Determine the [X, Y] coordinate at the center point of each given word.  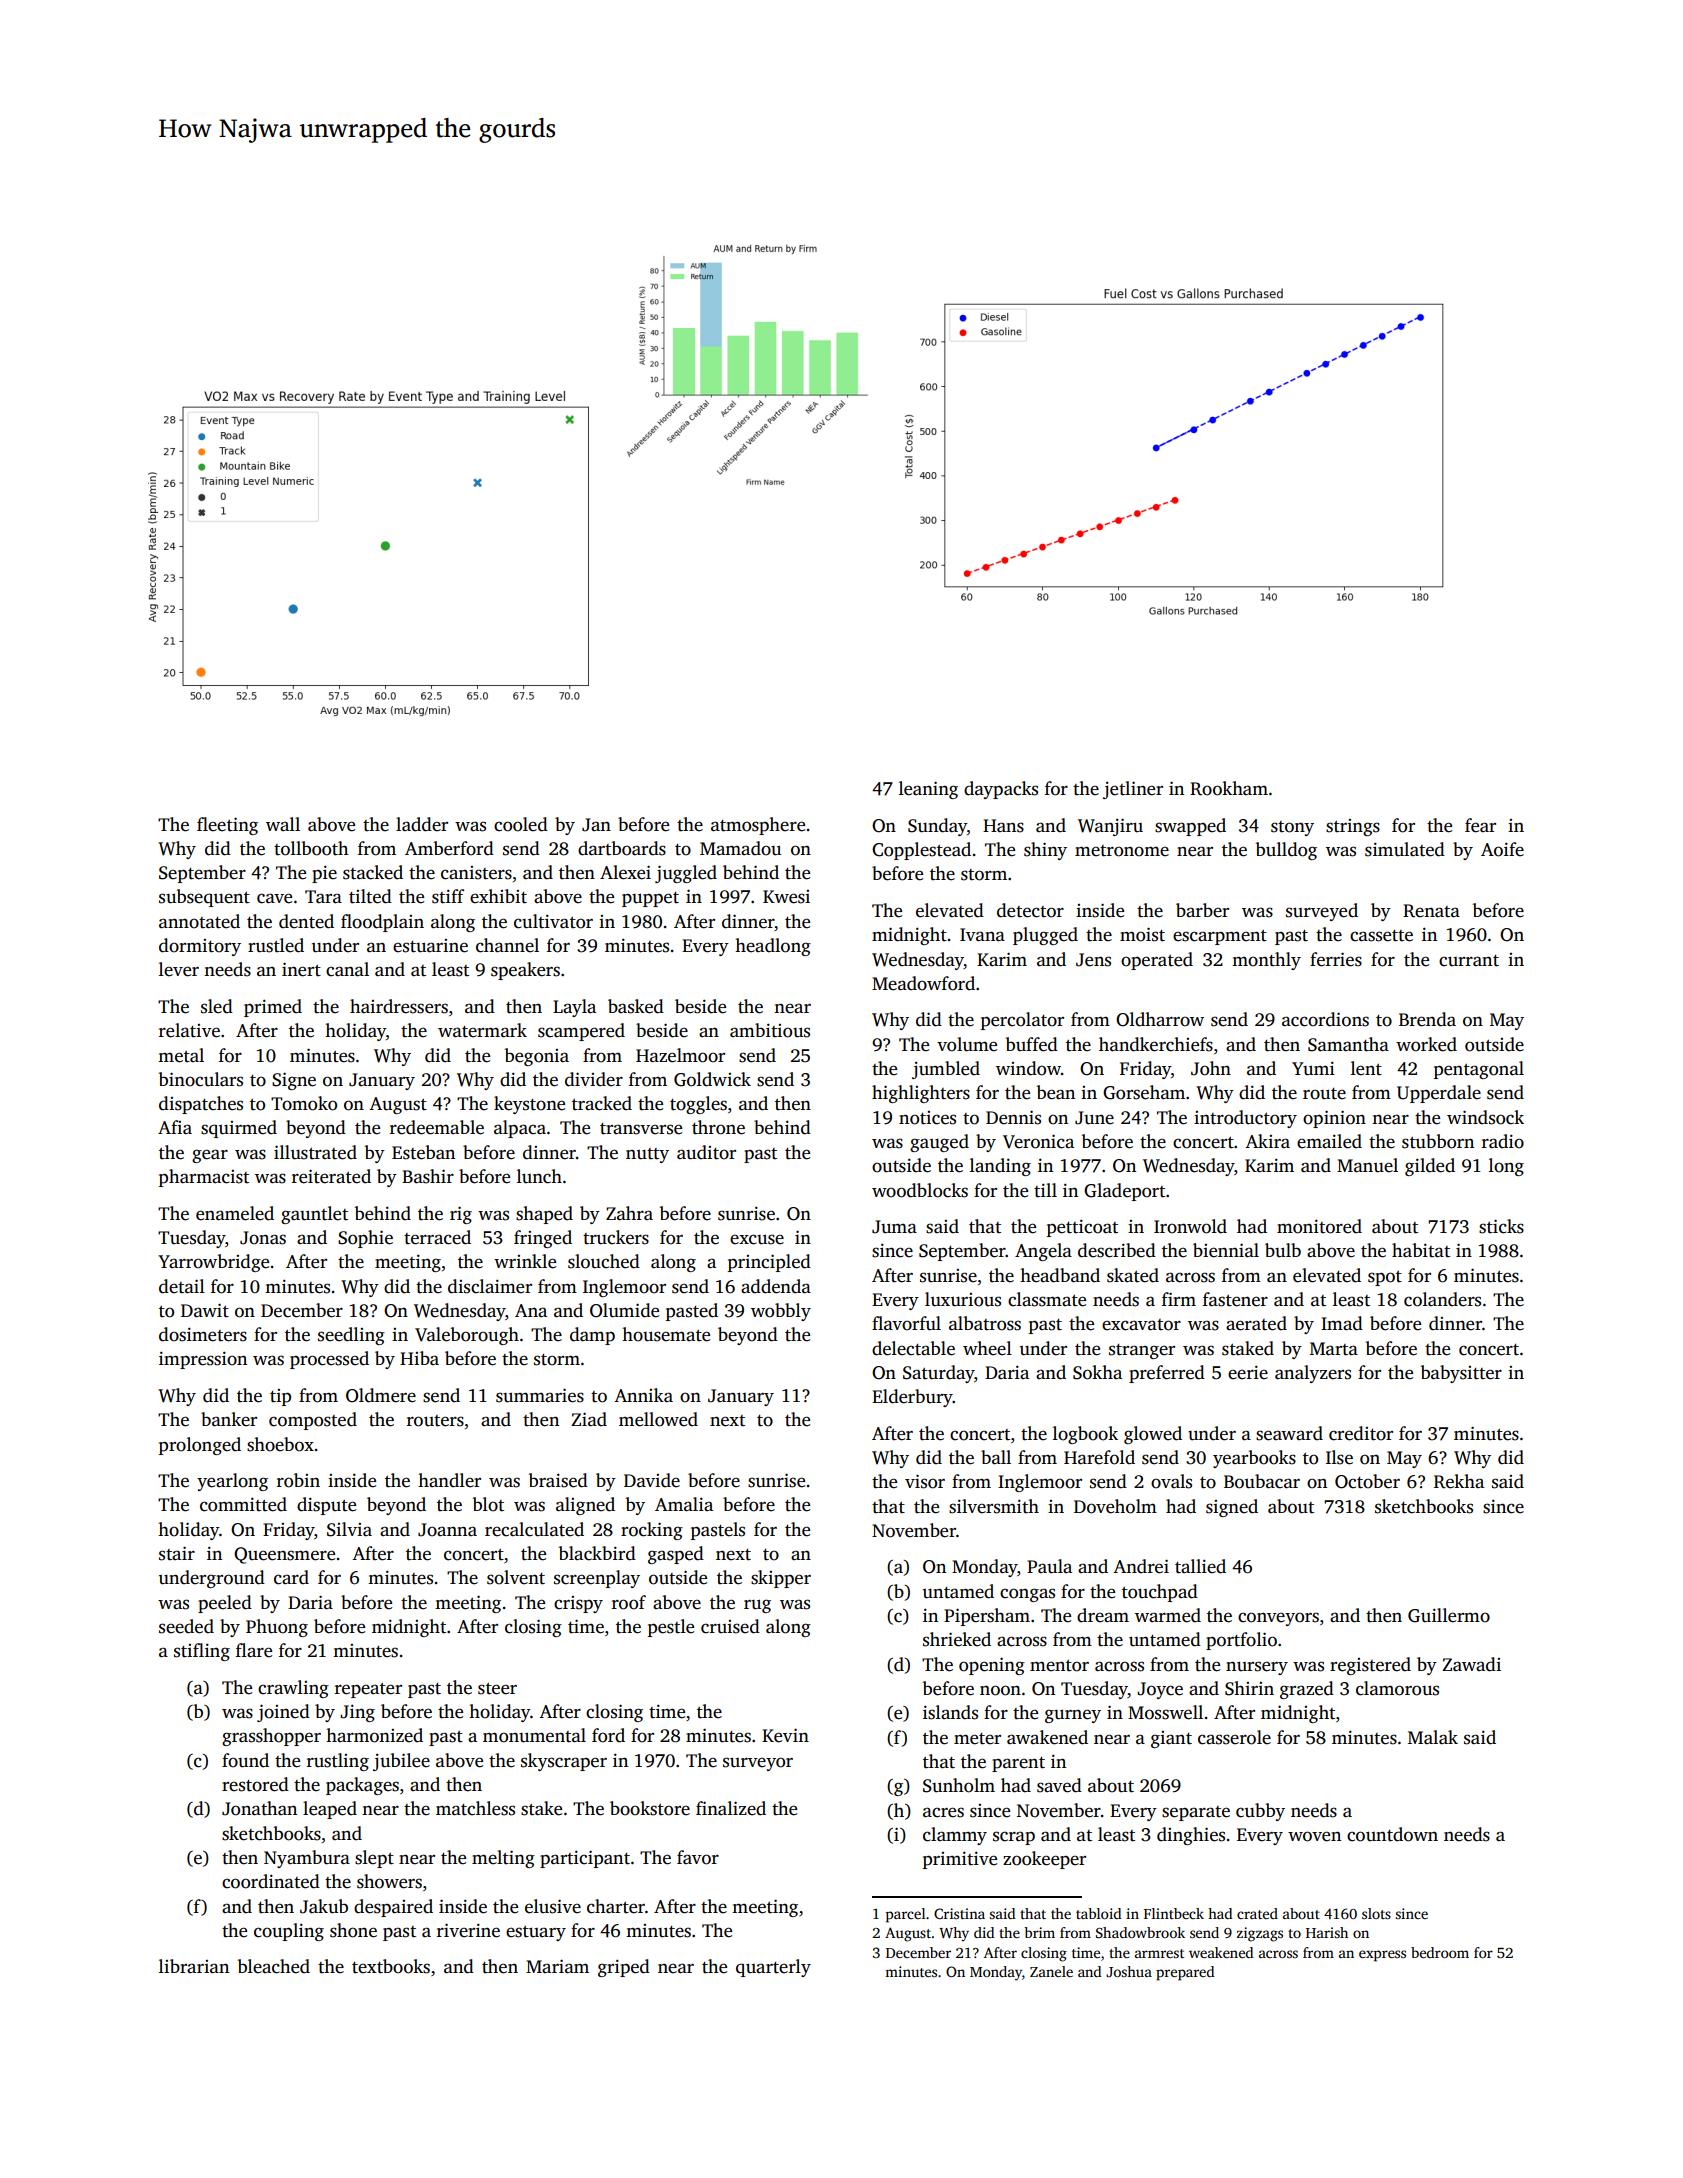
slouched [604, 1261]
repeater [368, 1690]
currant [1469, 961]
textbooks [391, 1966]
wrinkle [525, 1261]
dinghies [1191, 1836]
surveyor [758, 1764]
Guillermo [1449, 1615]
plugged [1045, 936]
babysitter [1461, 1374]
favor [698, 1857]
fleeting [227, 826]
